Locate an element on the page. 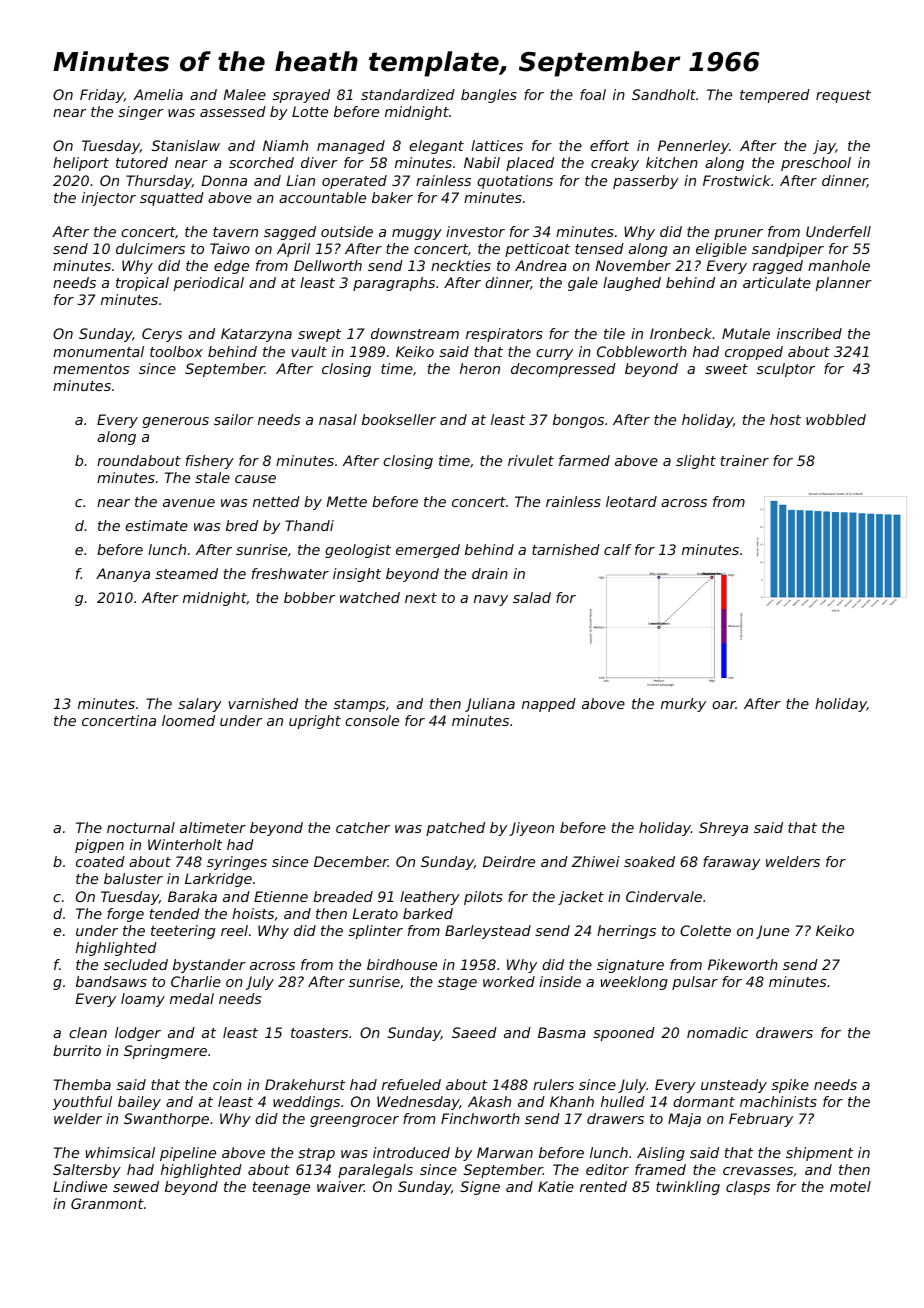  bailey is located at coordinates (139, 1103).
